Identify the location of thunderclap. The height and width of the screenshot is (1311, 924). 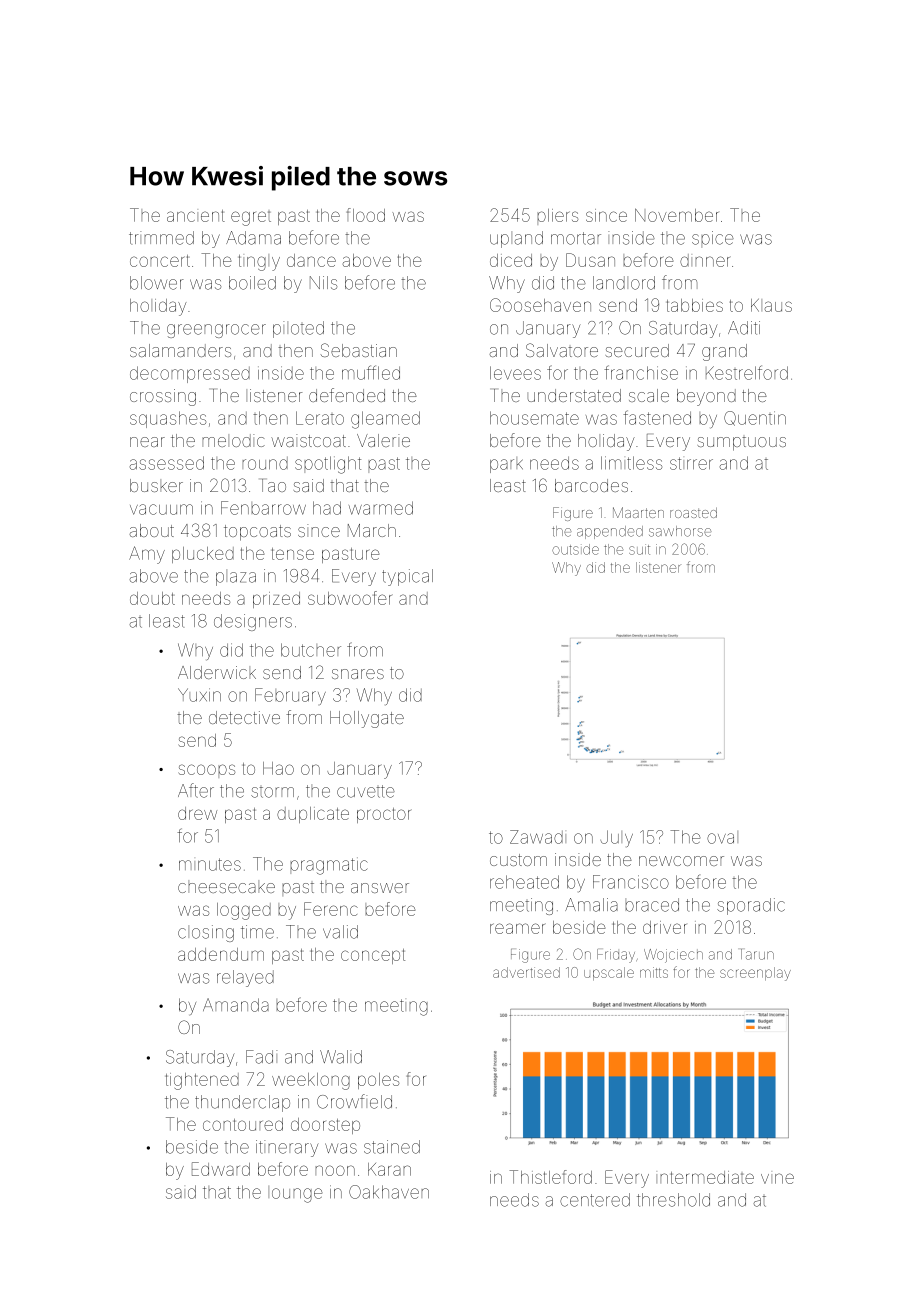
(242, 1103).
